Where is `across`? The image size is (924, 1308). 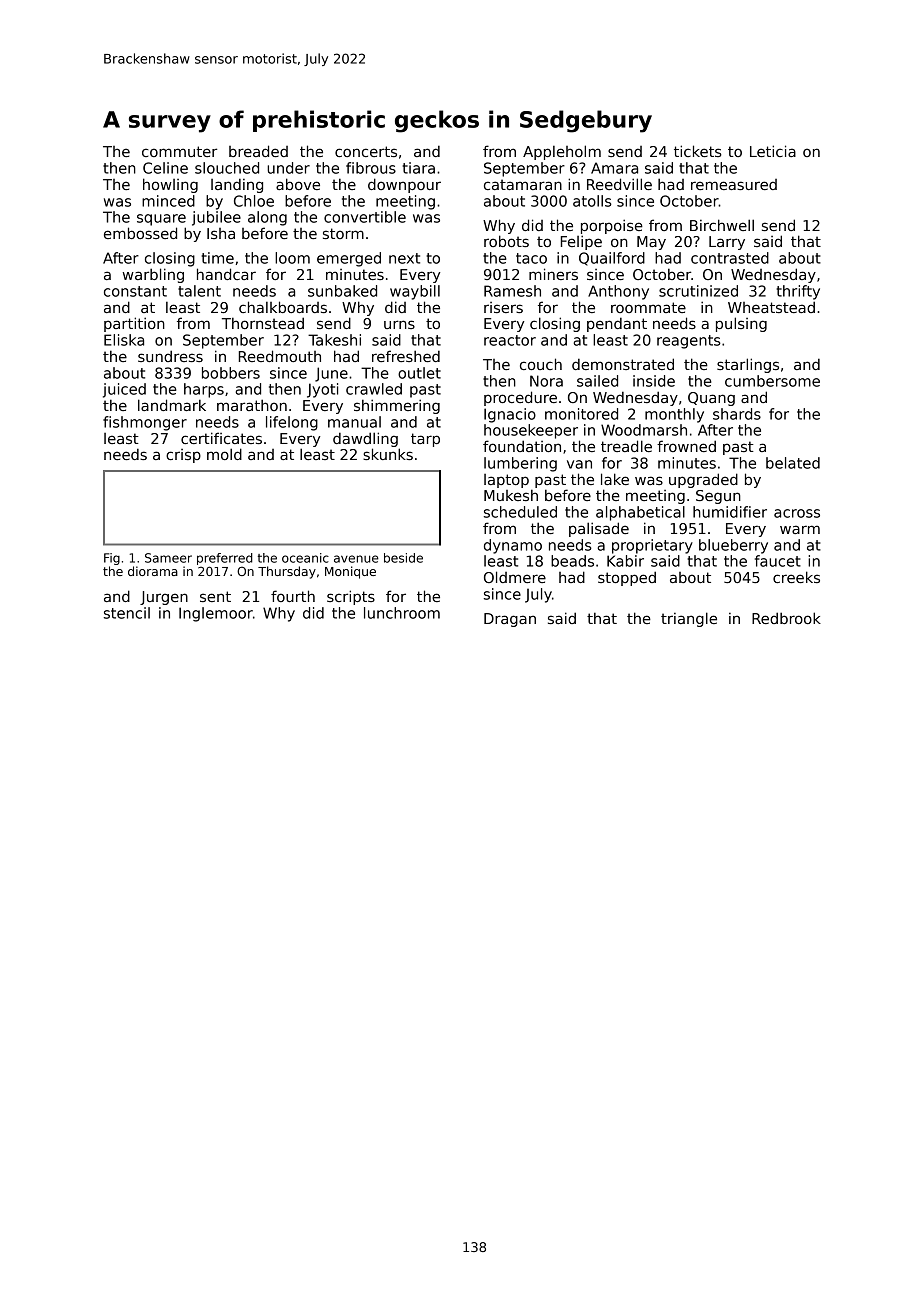 across is located at coordinates (797, 513).
